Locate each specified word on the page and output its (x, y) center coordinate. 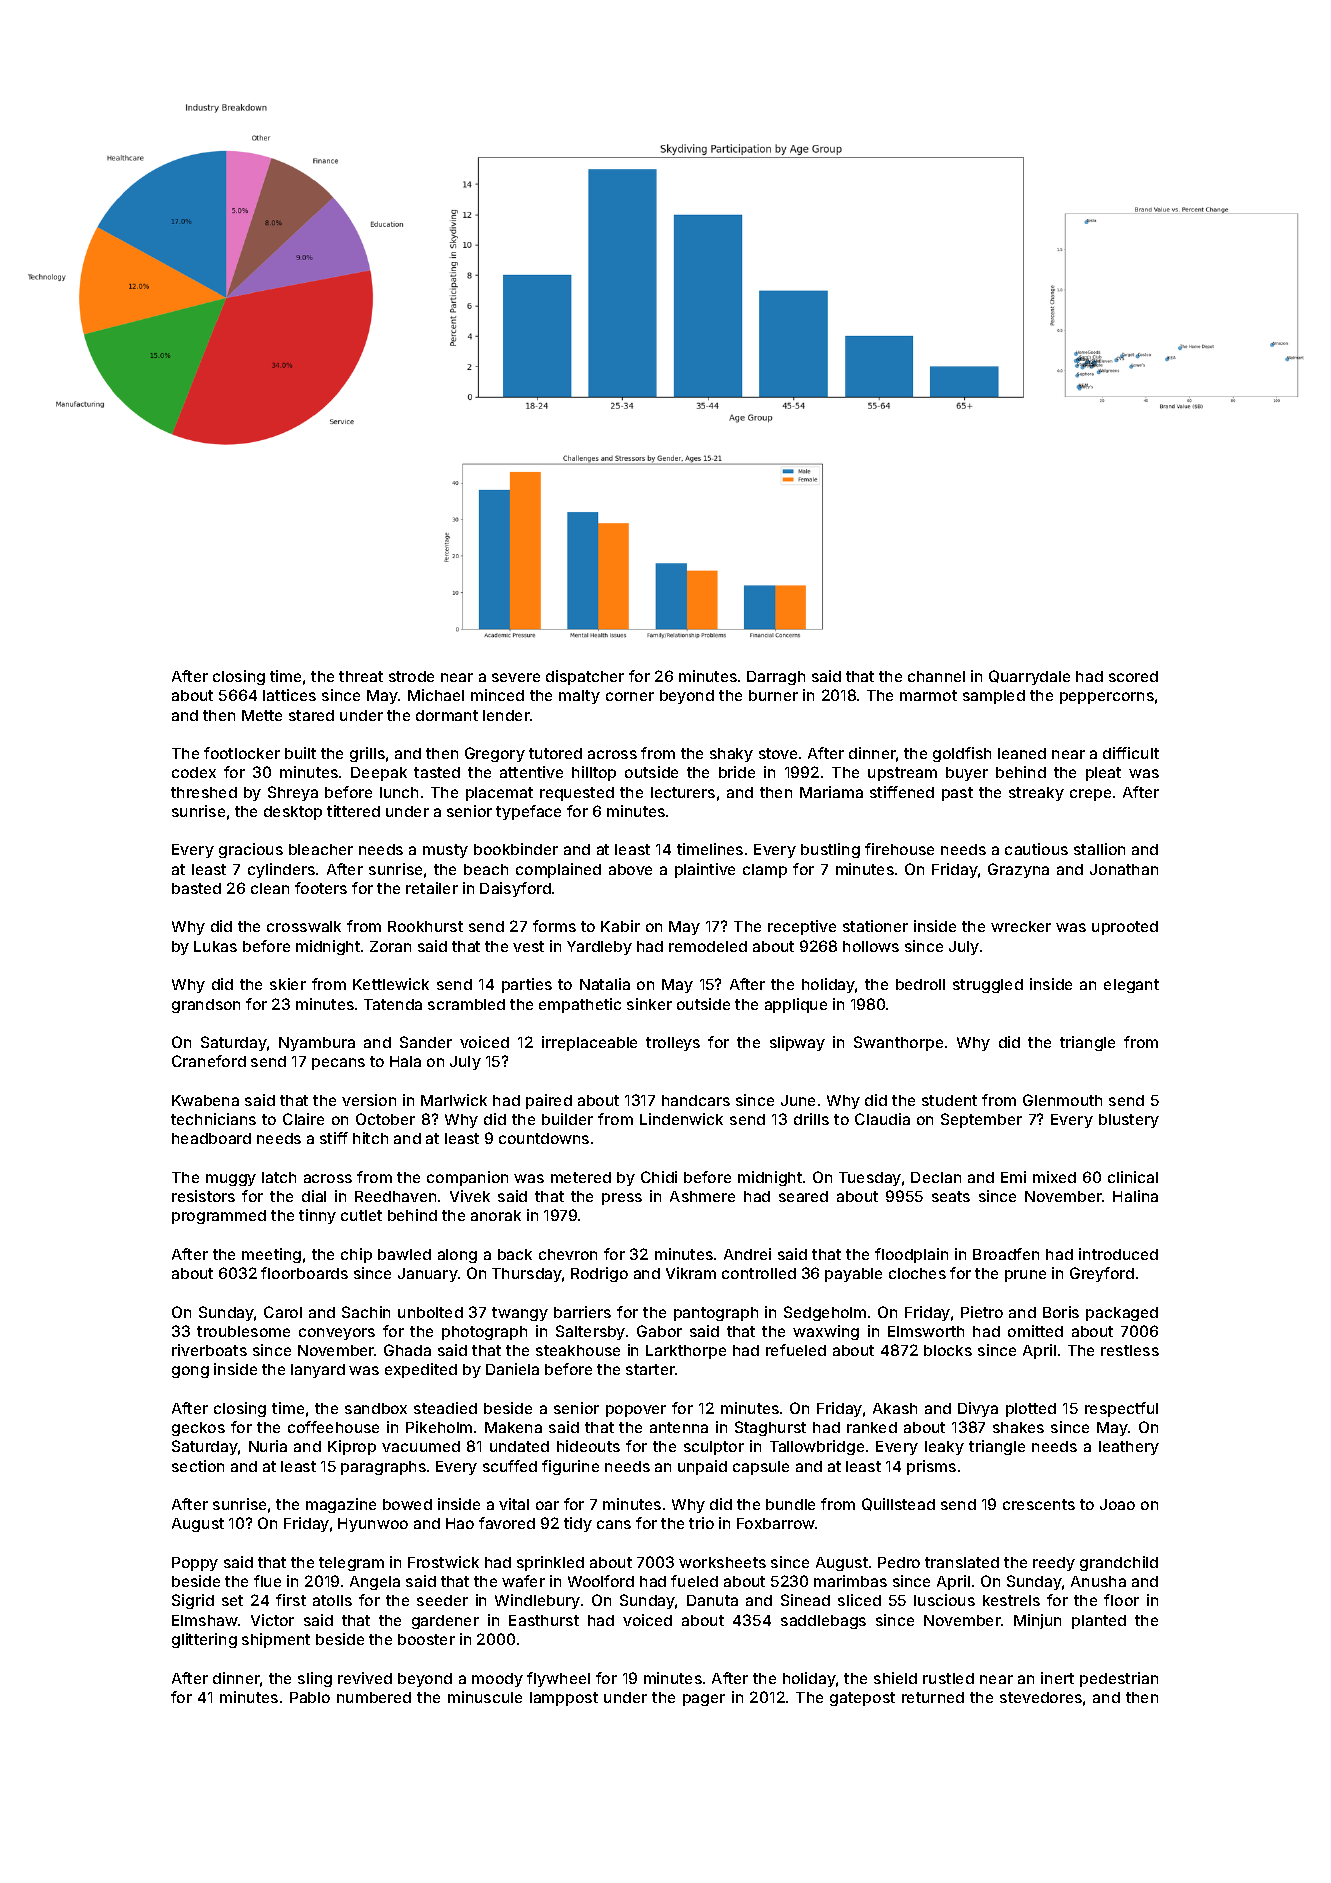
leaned (1022, 753)
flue (267, 1581)
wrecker (1021, 926)
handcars (696, 1100)
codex (194, 772)
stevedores (1041, 1697)
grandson (206, 1006)
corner (630, 696)
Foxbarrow (776, 1523)
